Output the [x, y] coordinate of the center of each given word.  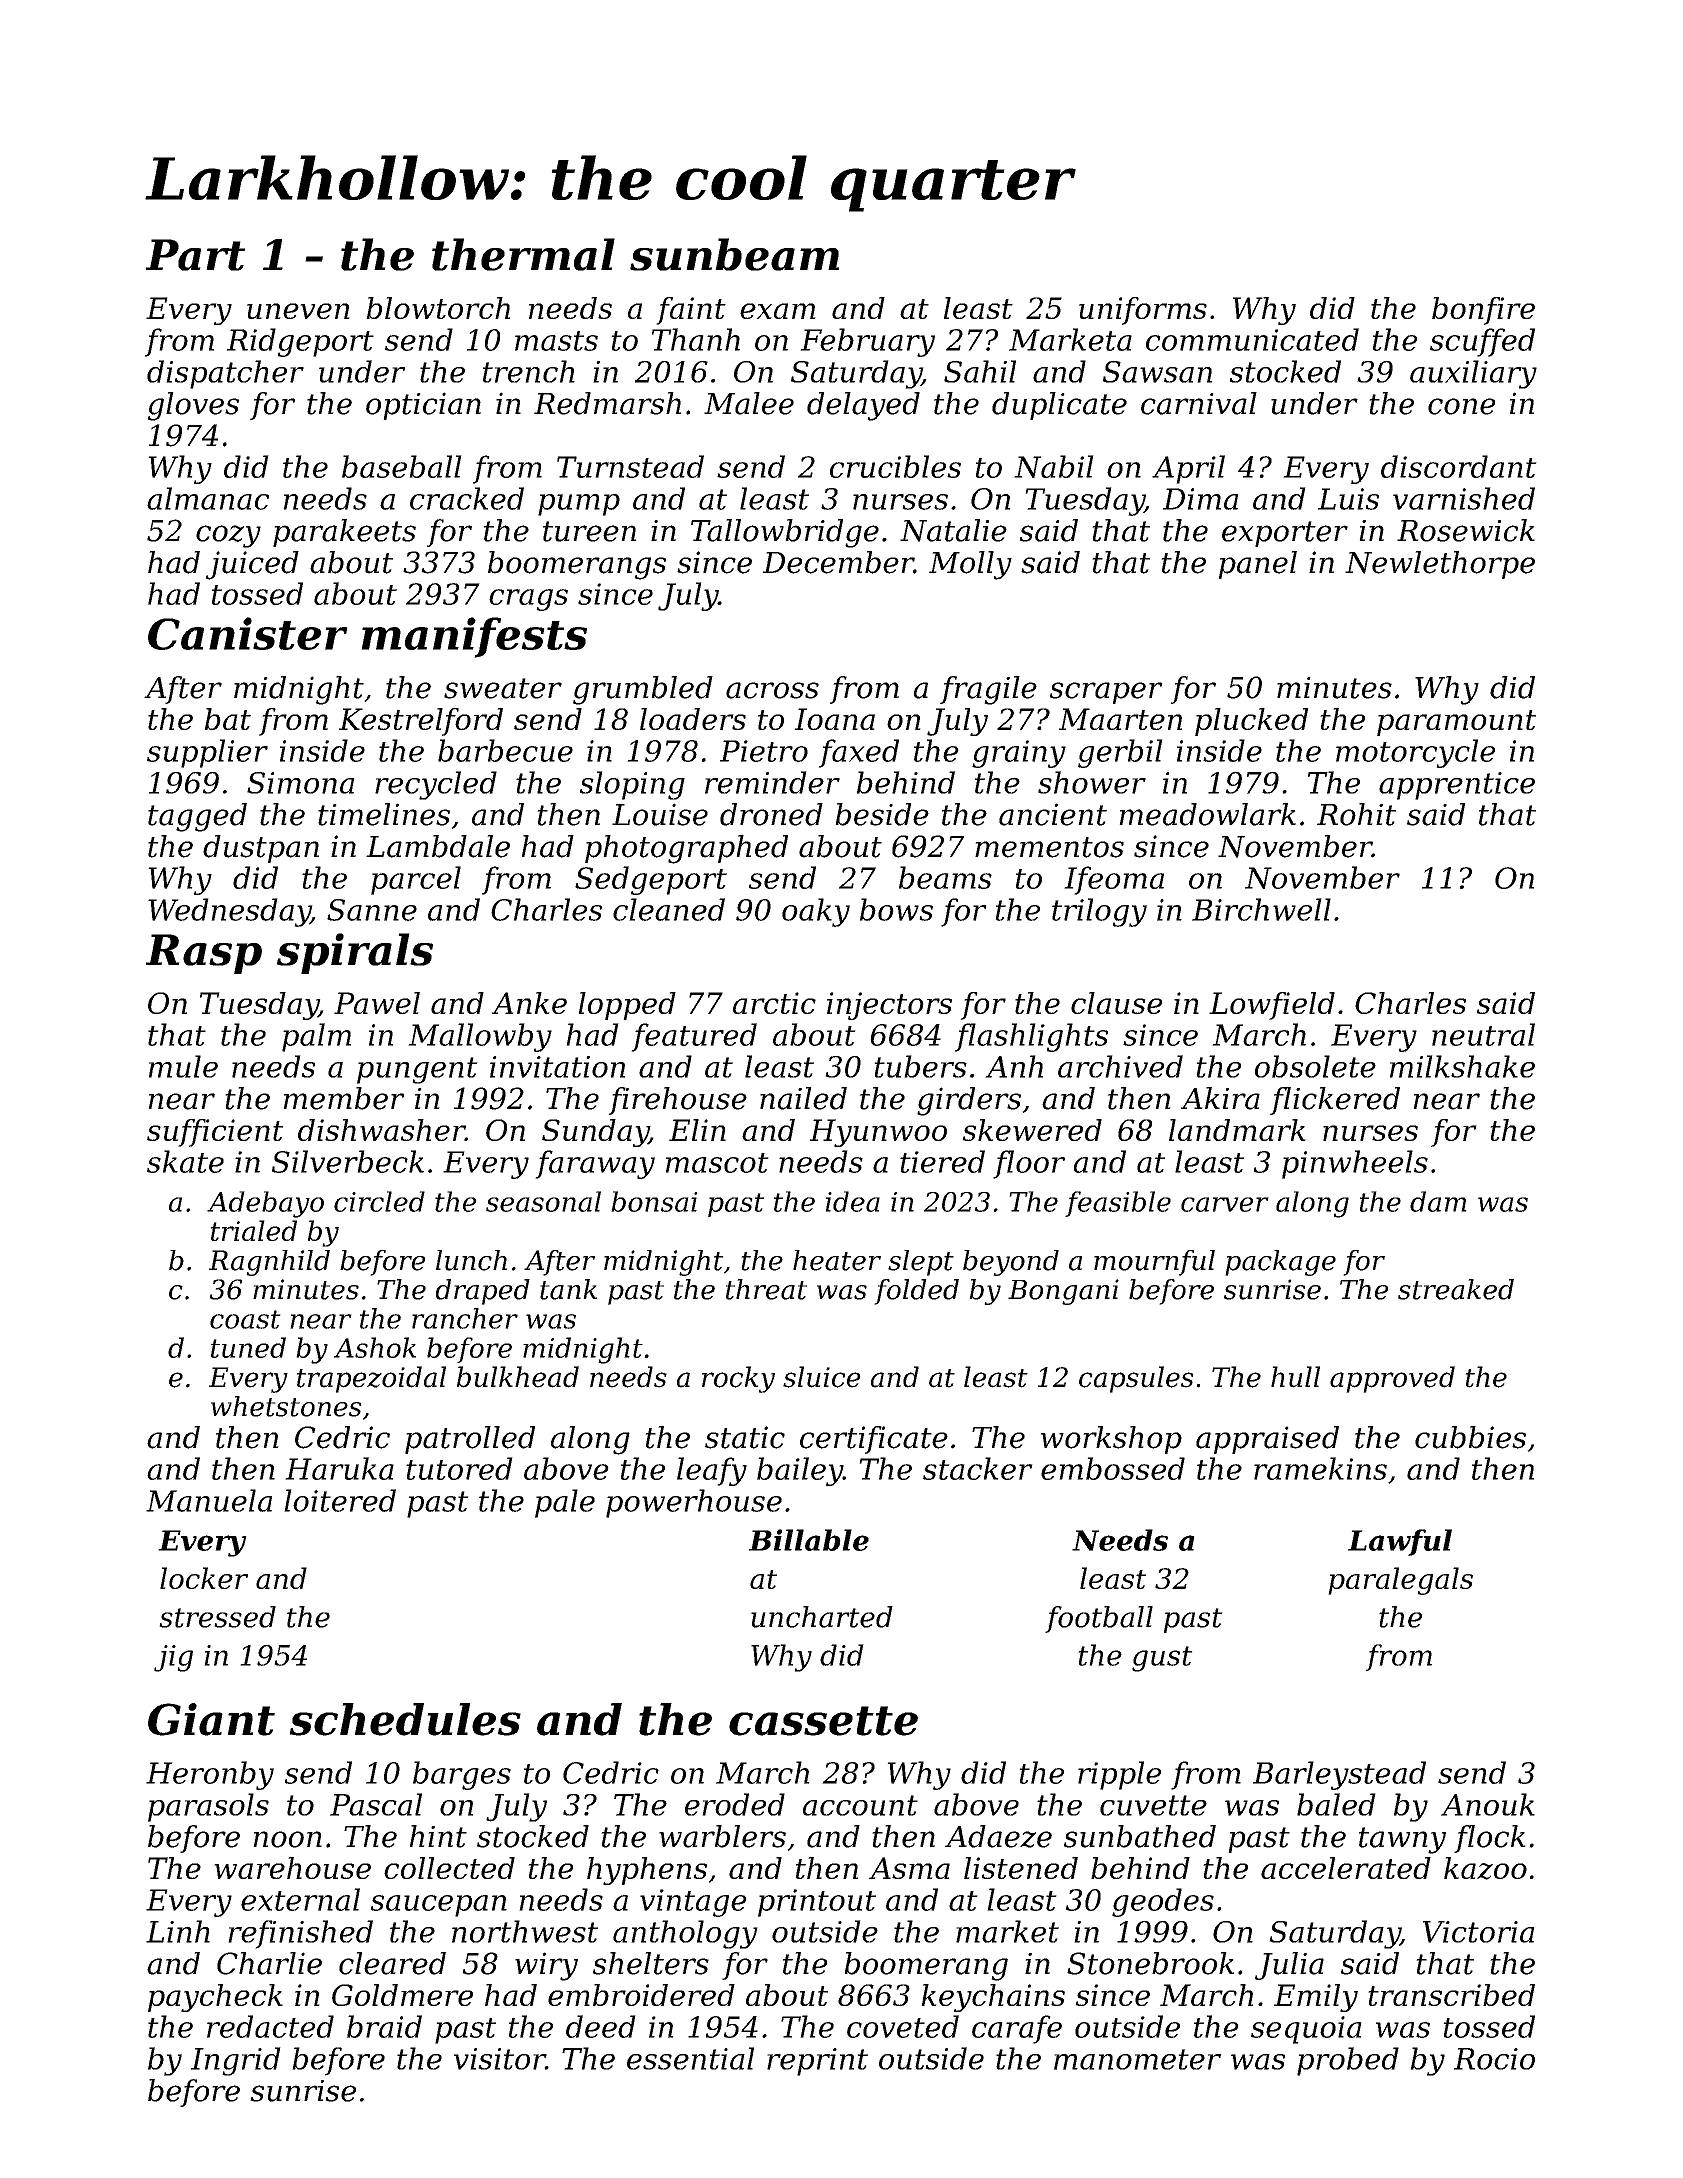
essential [690, 2058]
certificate [874, 1440]
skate [185, 1161]
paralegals [1400, 1581]
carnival [1199, 403]
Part [195, 255]
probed [1348, 2061]
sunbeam [734, 254]
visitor [500, 2059]
